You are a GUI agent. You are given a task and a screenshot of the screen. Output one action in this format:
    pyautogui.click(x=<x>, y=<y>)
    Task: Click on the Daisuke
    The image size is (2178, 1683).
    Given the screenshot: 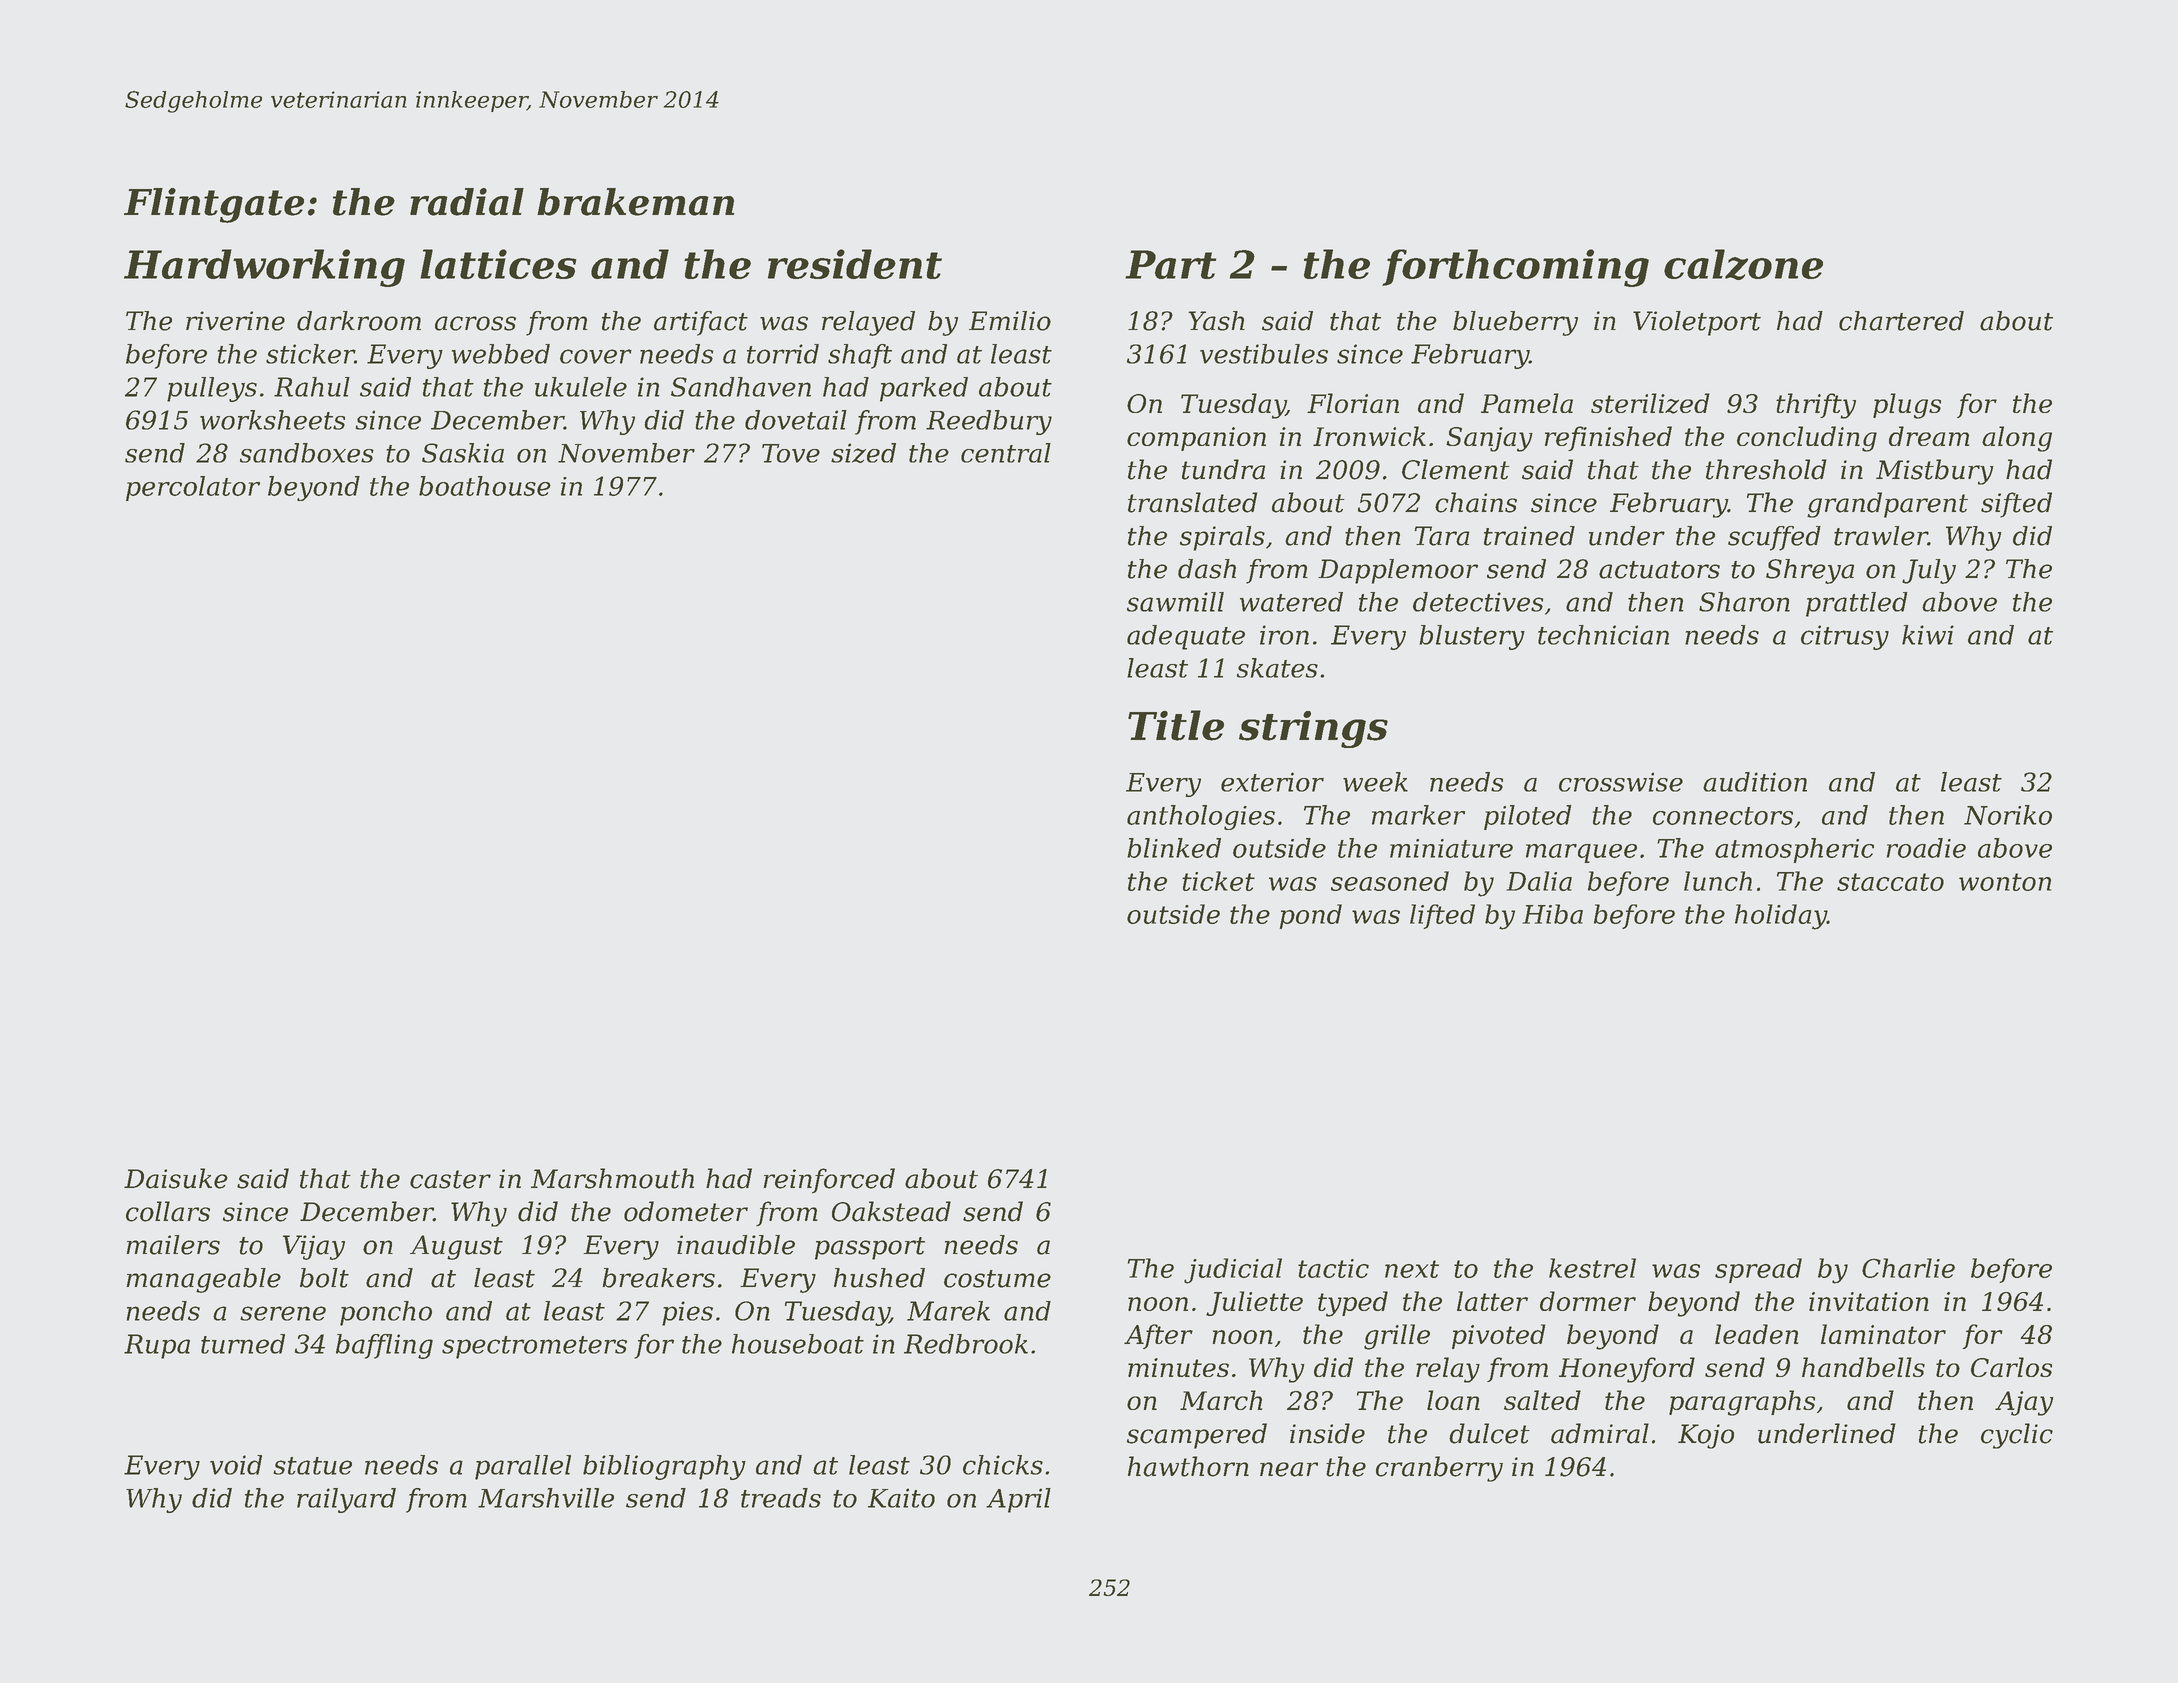 What is the action you would take?
    pyautogui.click(x=176, y=1178)
